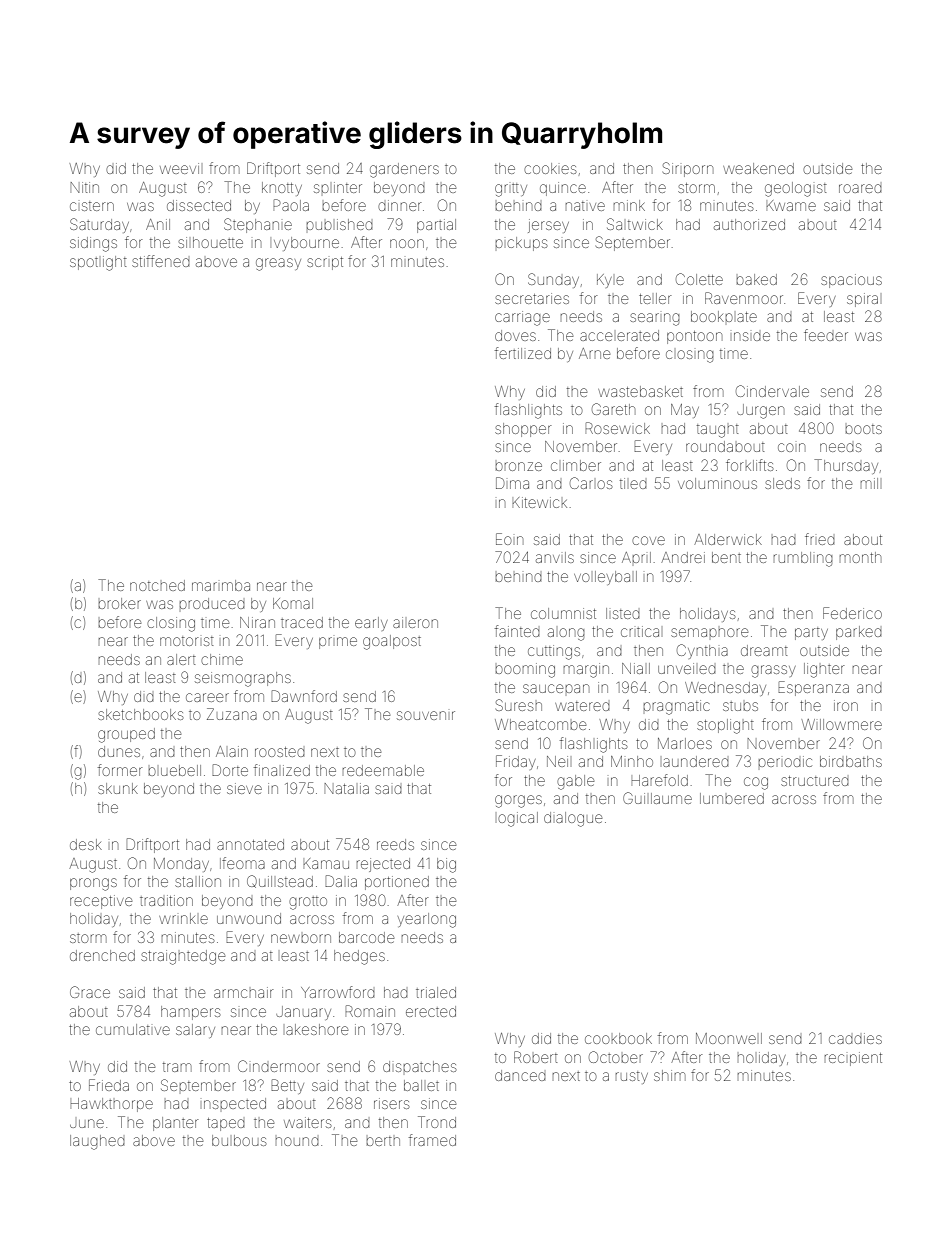  I want to click on Siriporn, so click(688, 169).
